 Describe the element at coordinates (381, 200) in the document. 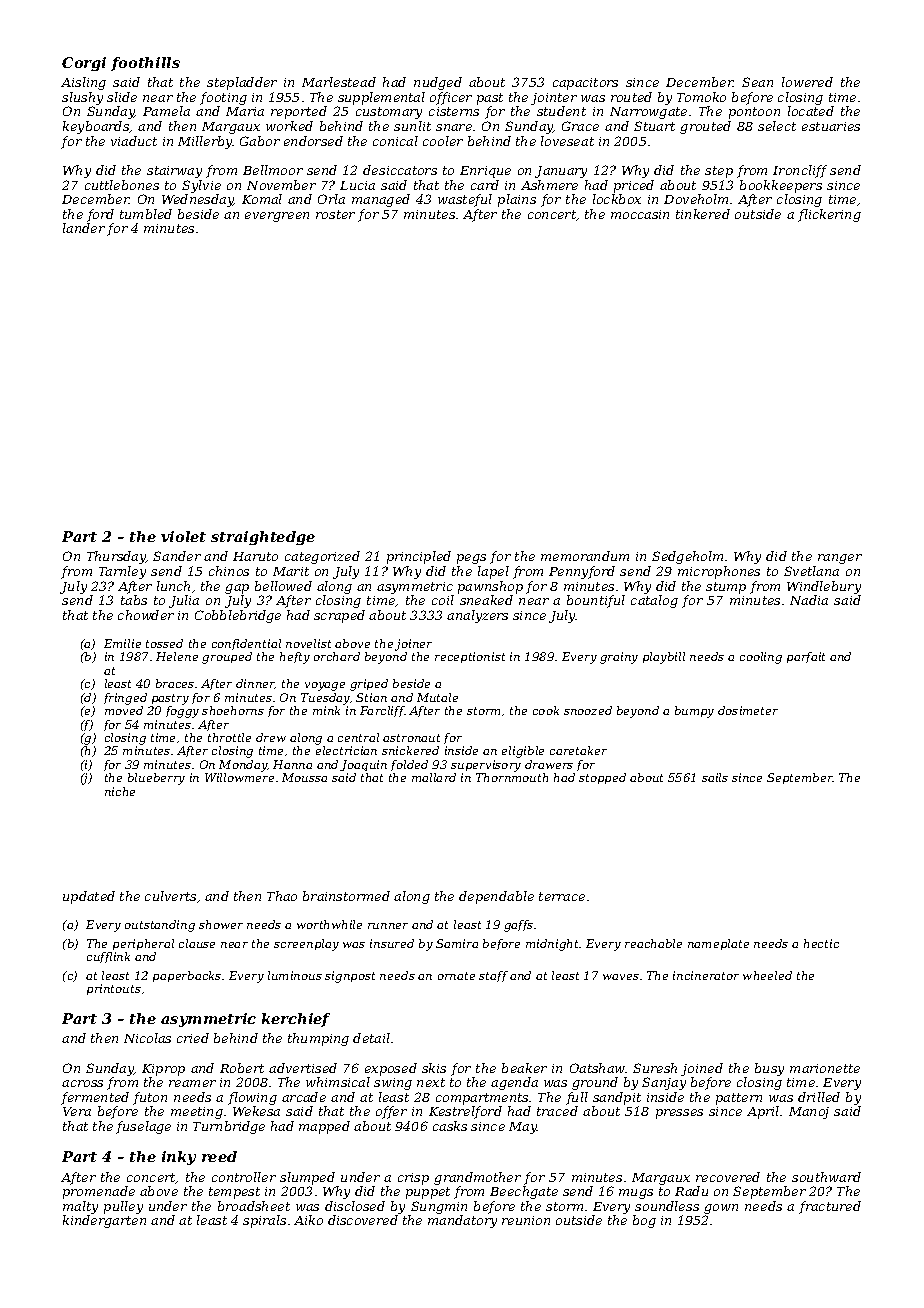

I see `managed` at that location.
